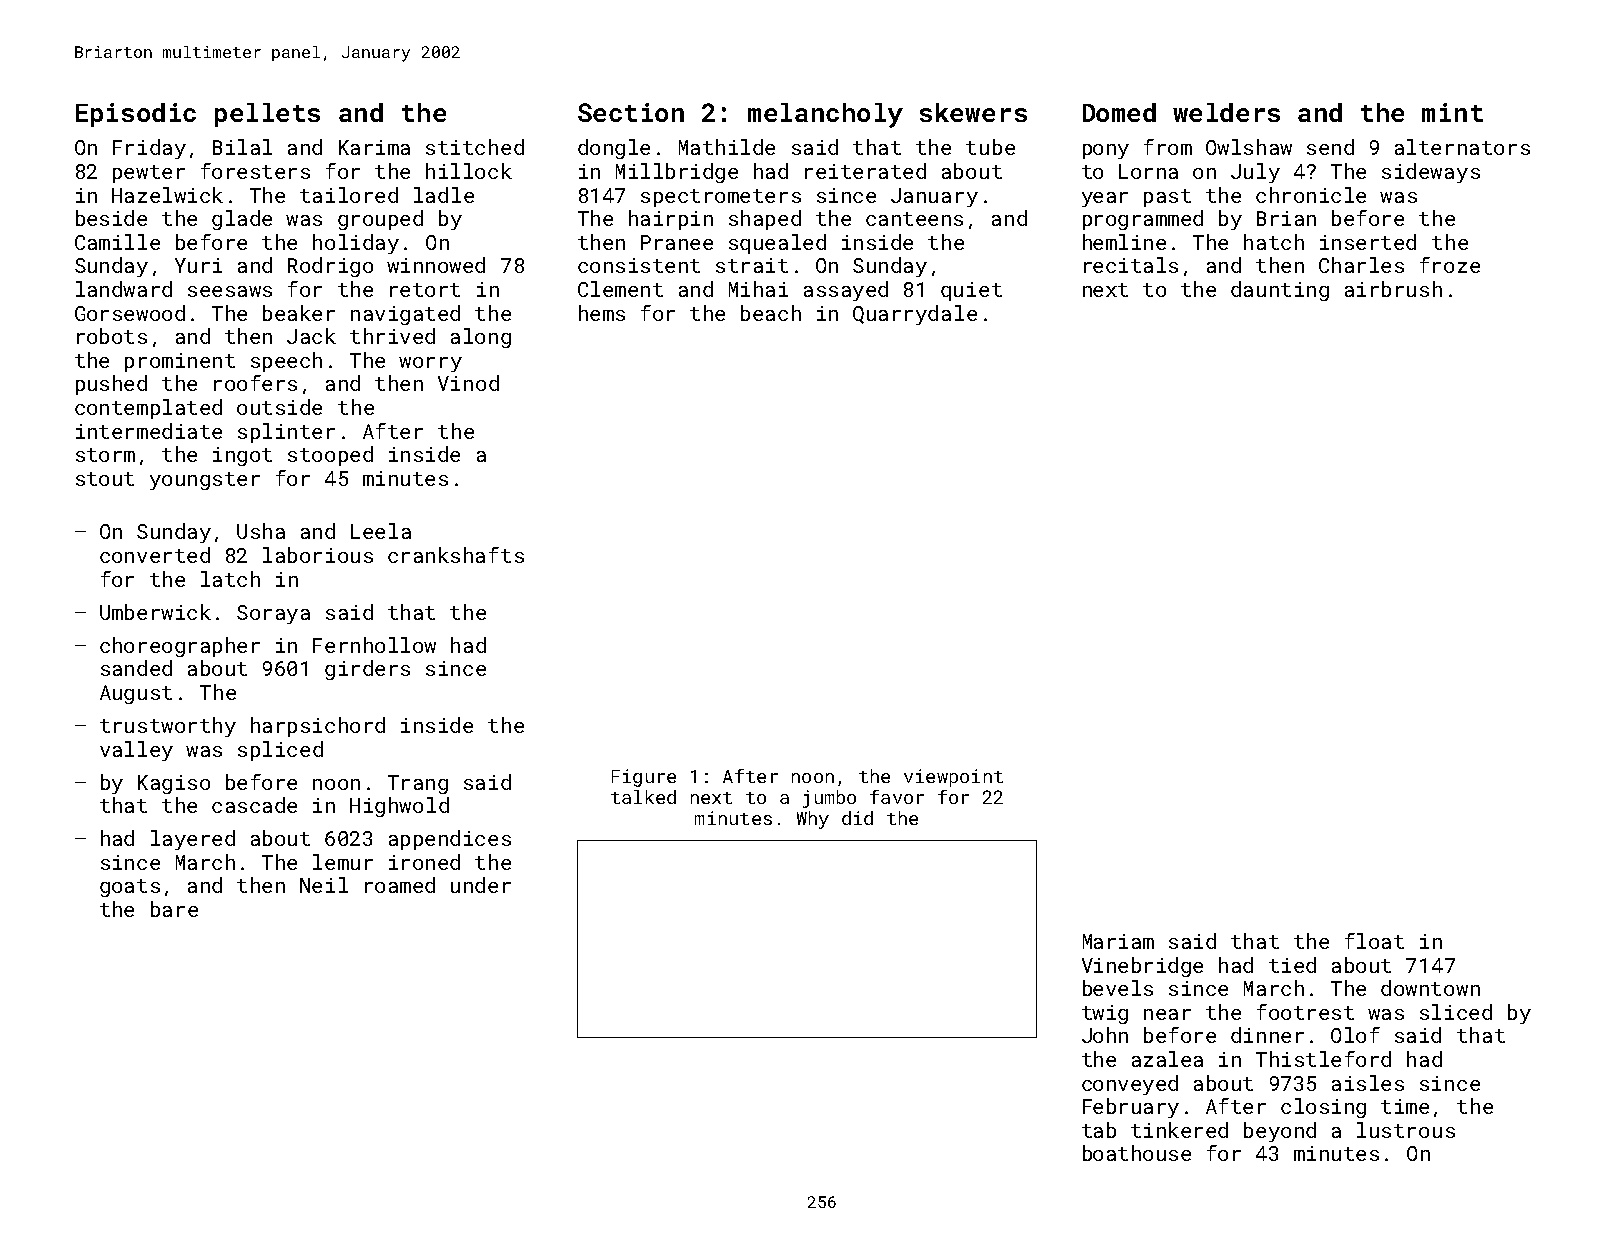  Describe the element at coordinates (174, 909) in the screenshot. I see `bare` at that location.
